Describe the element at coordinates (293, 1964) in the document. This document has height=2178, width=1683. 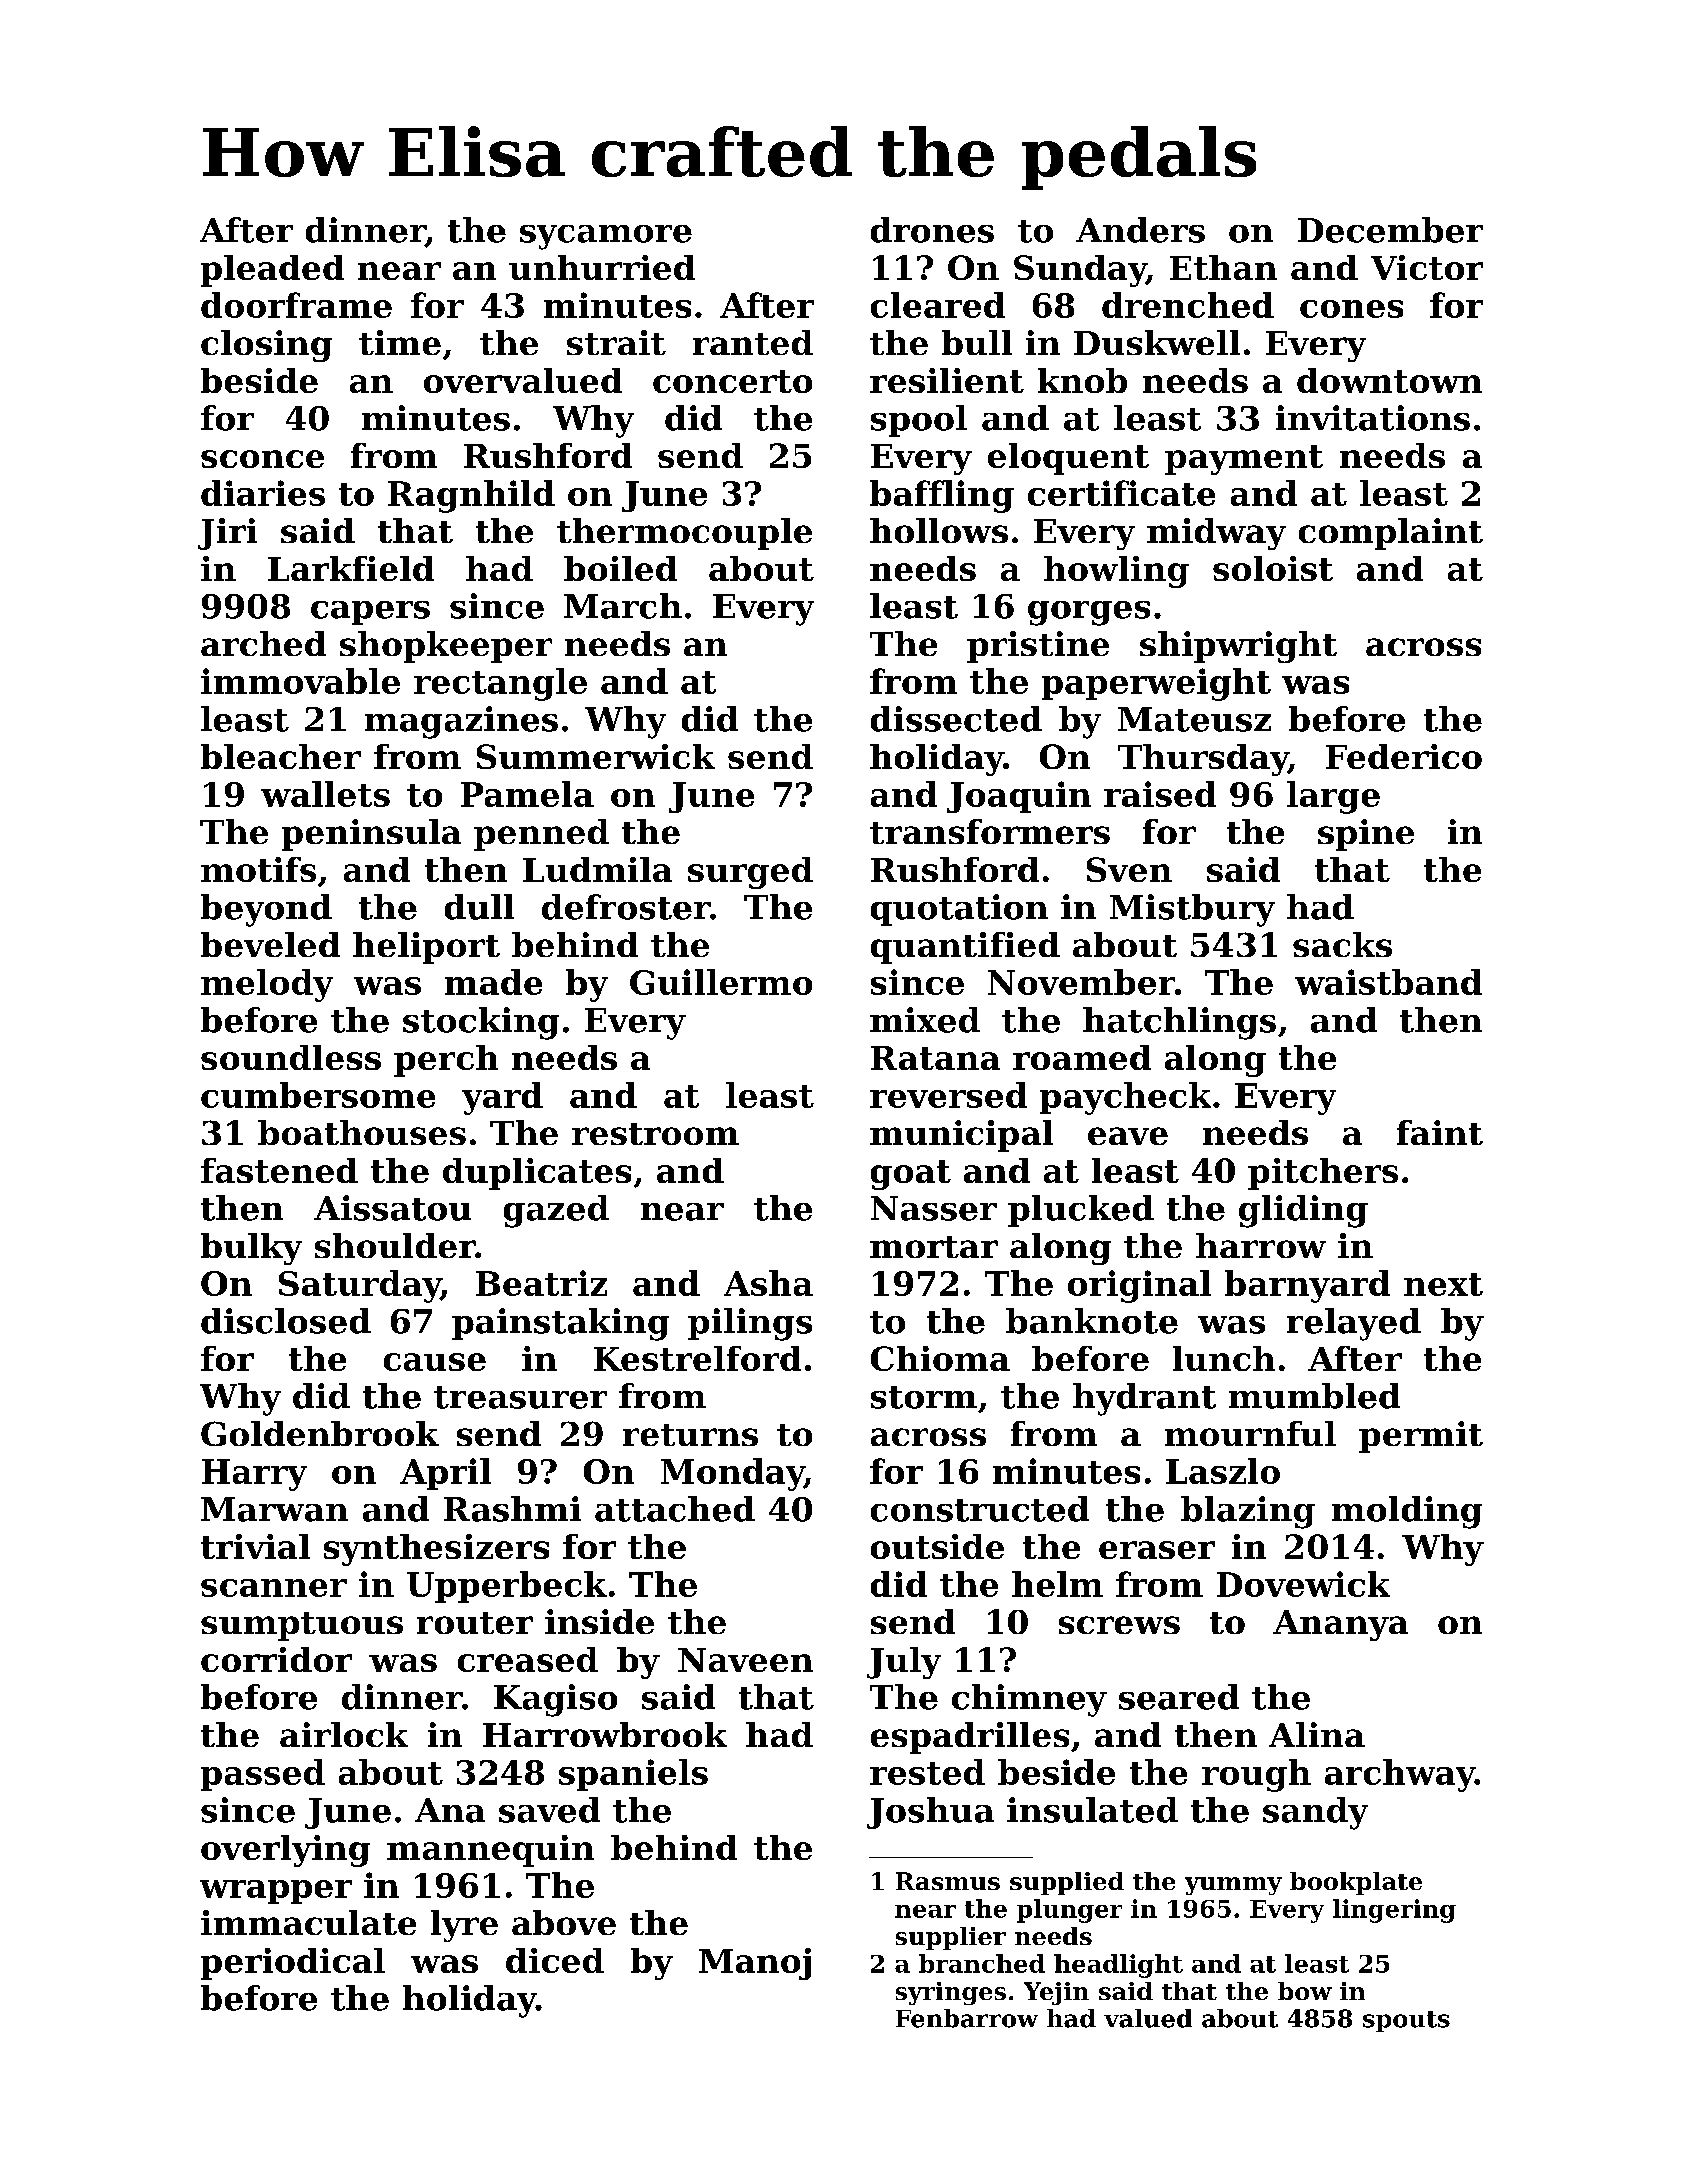
I see `periodical` at that location.
